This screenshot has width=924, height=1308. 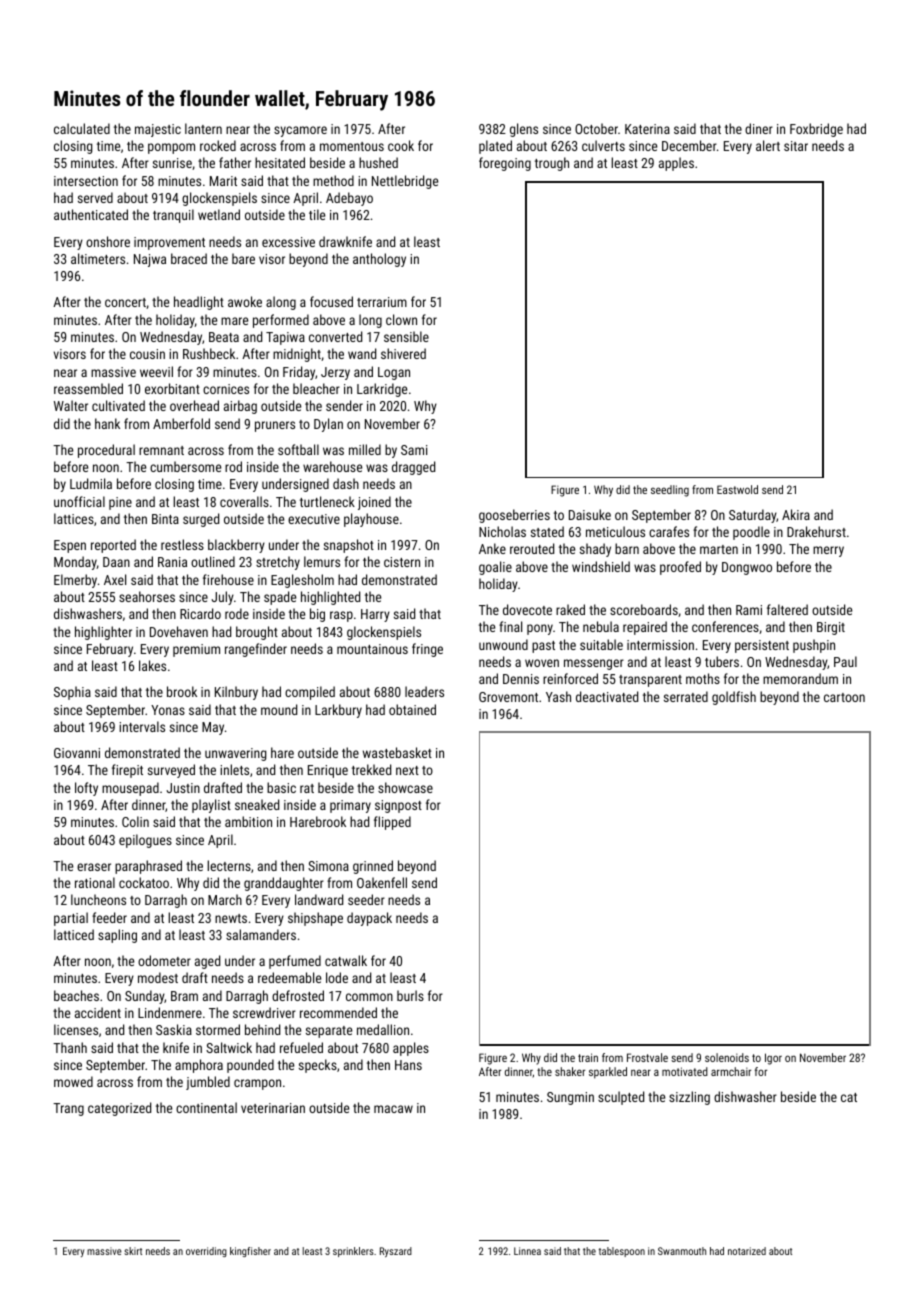 I want to click on merry, so click(x=828, y=551).
